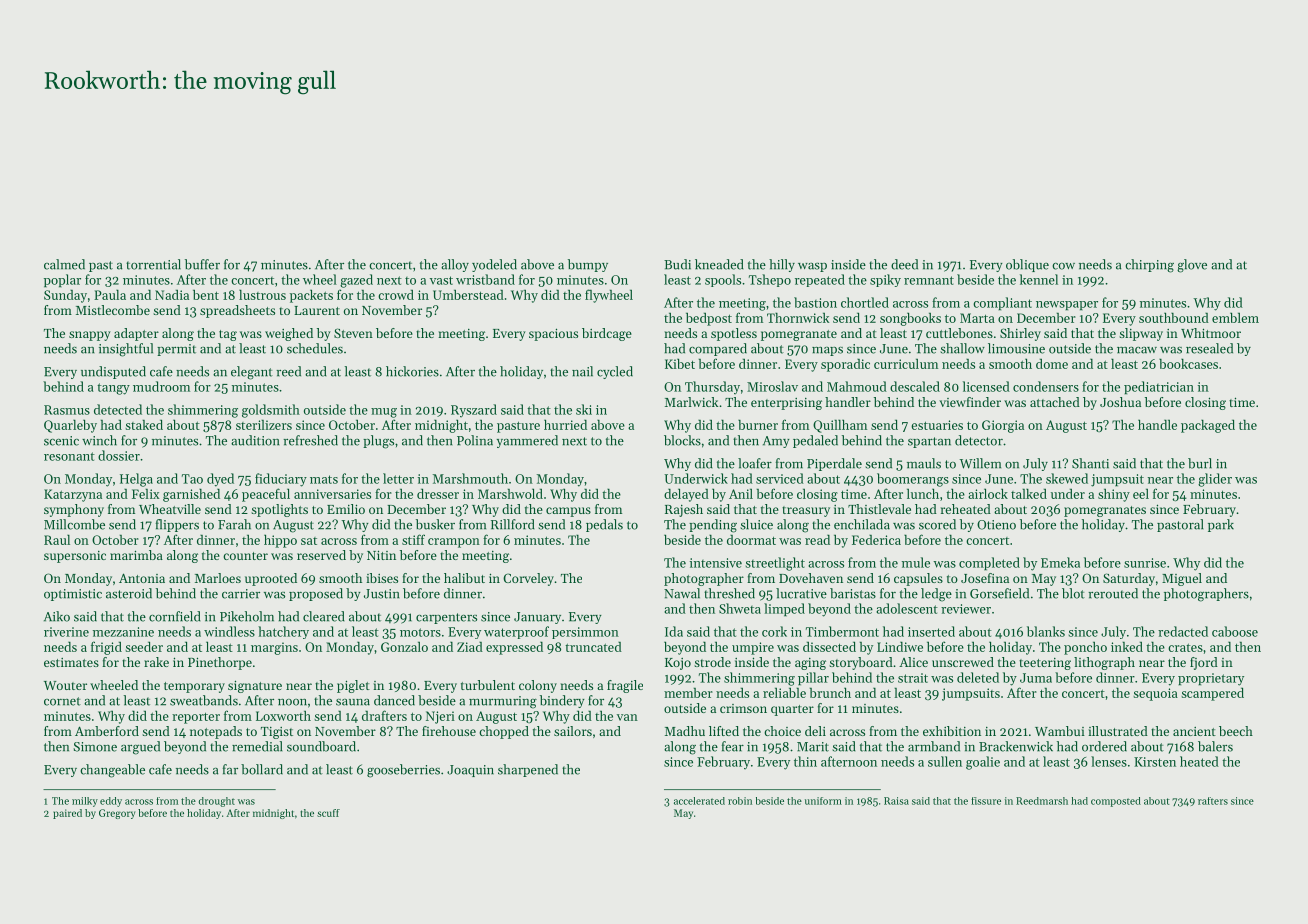  What do you see at coordinates (823, 801) in the screenshot?
I see `uniform` at bounding box center [823, 801].
